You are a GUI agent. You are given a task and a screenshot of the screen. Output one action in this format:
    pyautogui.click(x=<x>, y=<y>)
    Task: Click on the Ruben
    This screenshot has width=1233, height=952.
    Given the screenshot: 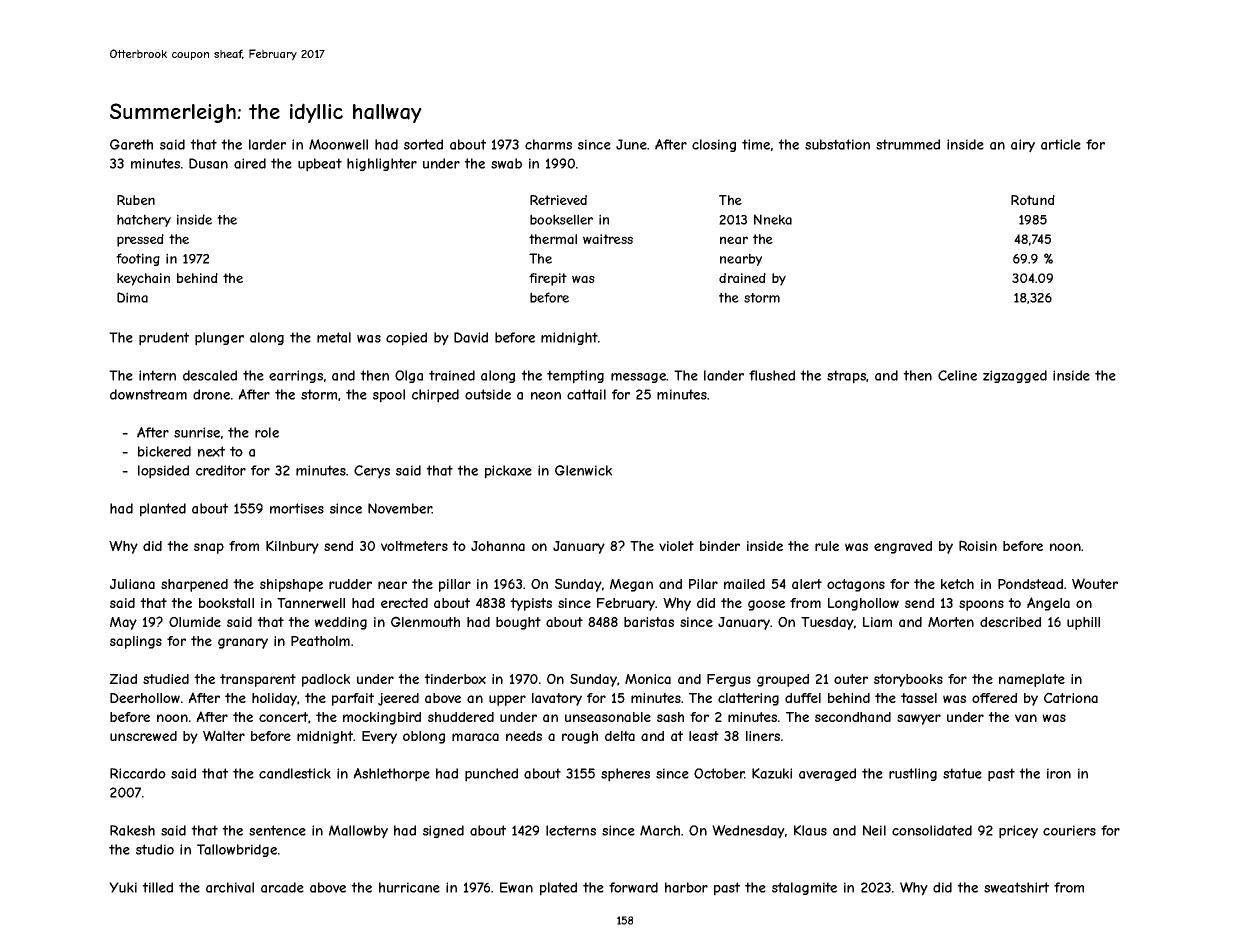 What is the action you would take?
    pyautogui.click(x=136, y=200)
